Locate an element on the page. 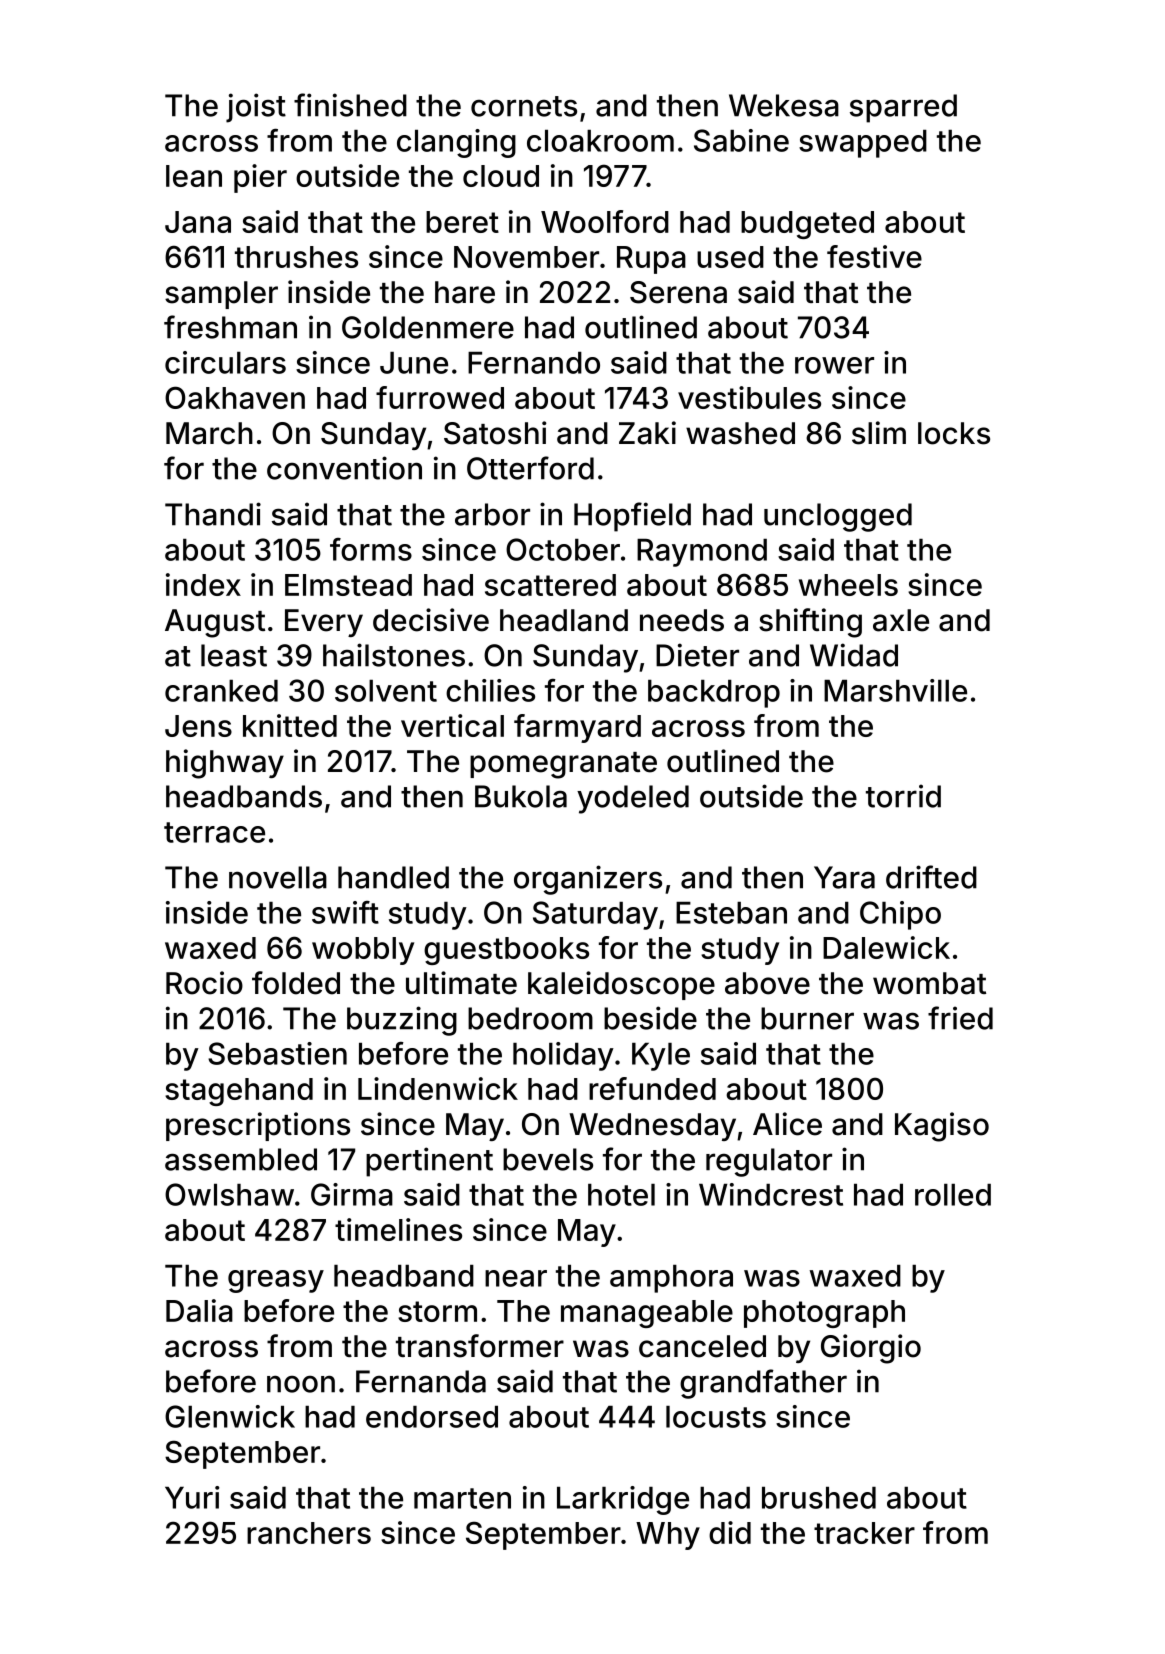 The height and width of the image is (1654, 1165). greasy is located at coordinates (276, 1281).
